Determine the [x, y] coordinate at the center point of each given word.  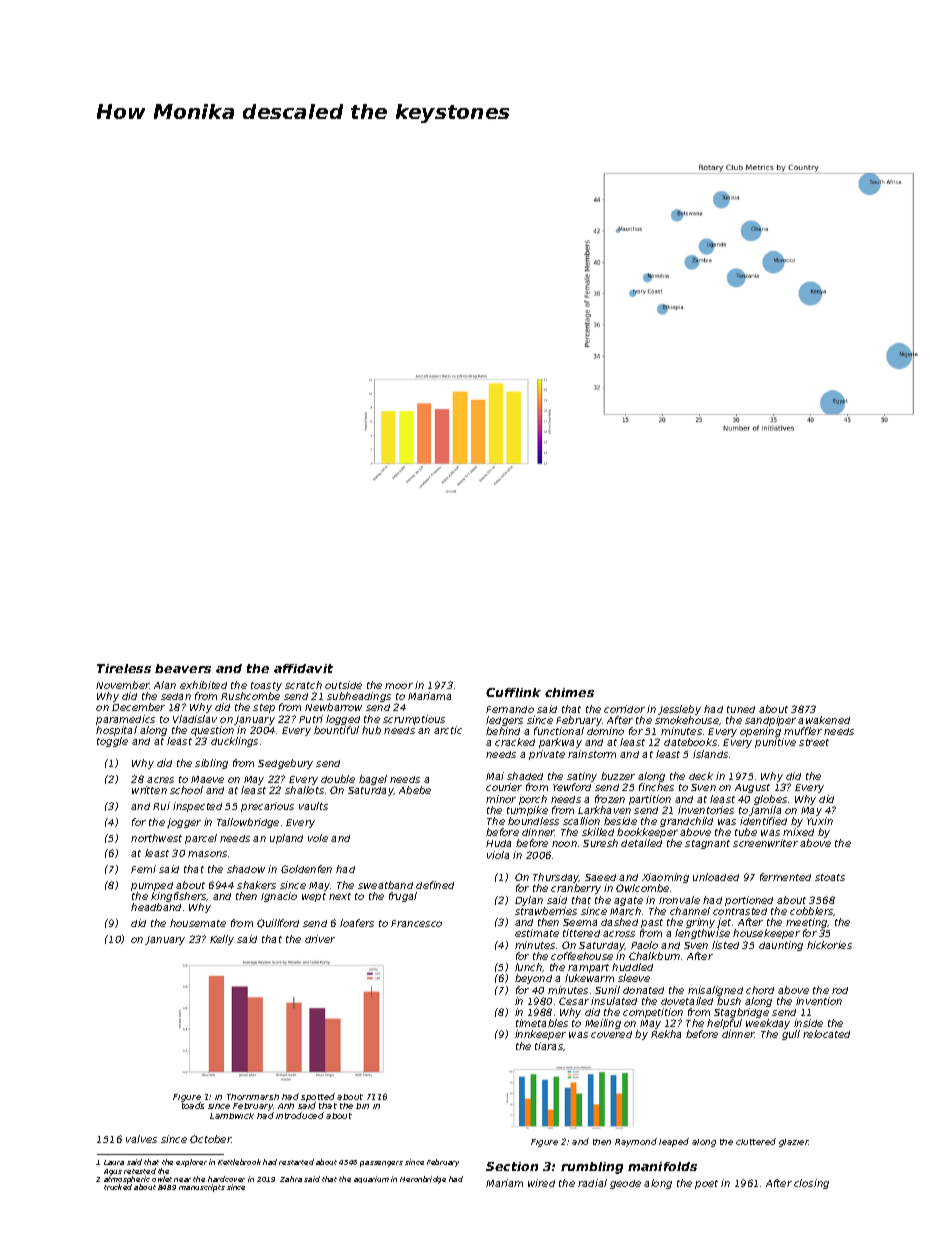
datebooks [690, 742]
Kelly [222, 940]
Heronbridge [423, 1180]
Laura [114, 1162]
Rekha [666, 1034]
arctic [448, 730]
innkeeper [540, 1035]
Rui [161, 806]
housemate [198, 923]
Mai [495, 776]
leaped [674, 1142]
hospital [116, 731]
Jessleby [679, 710]
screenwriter [765, 843]
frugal [403, 897]
